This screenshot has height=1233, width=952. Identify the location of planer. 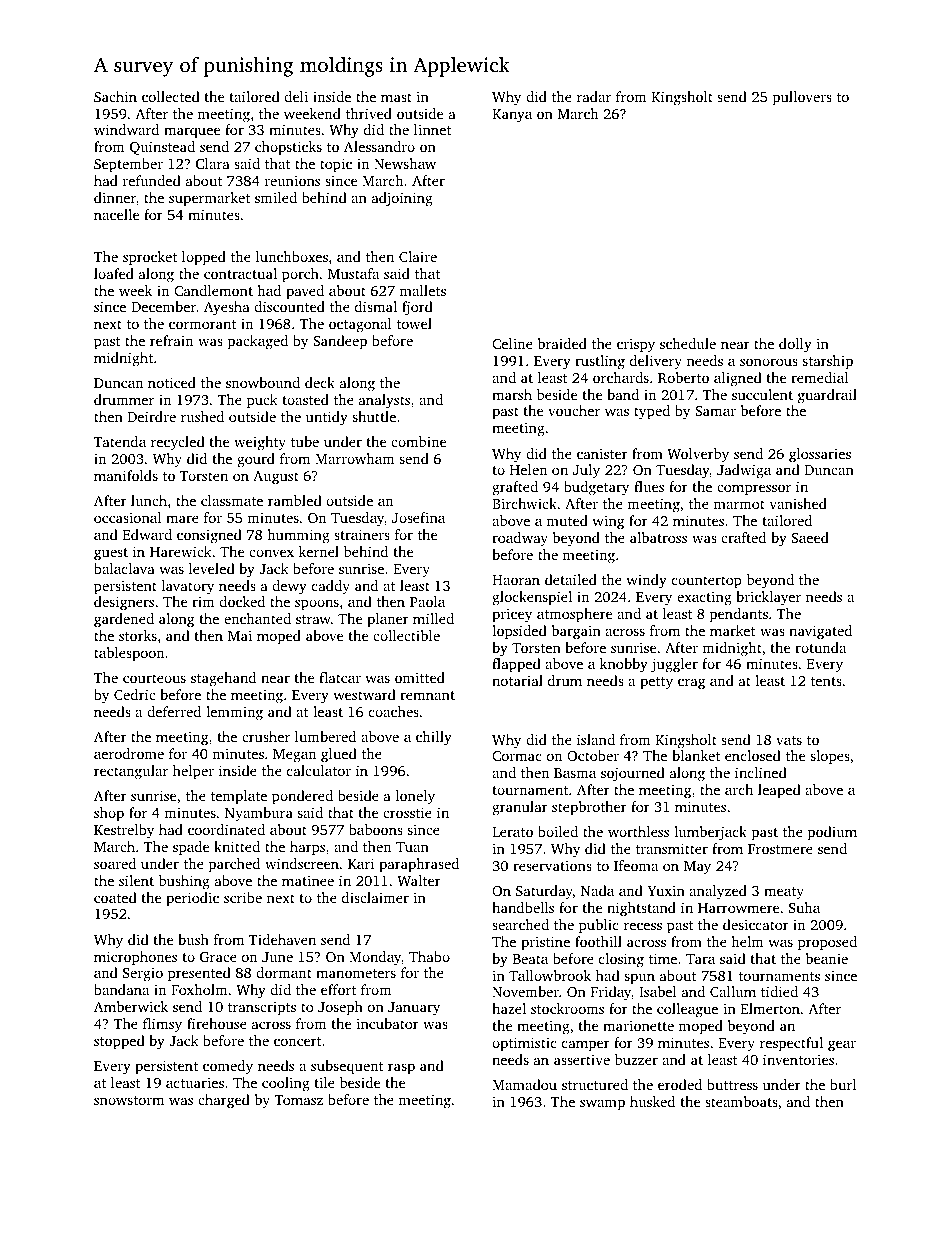
(388, 620).
